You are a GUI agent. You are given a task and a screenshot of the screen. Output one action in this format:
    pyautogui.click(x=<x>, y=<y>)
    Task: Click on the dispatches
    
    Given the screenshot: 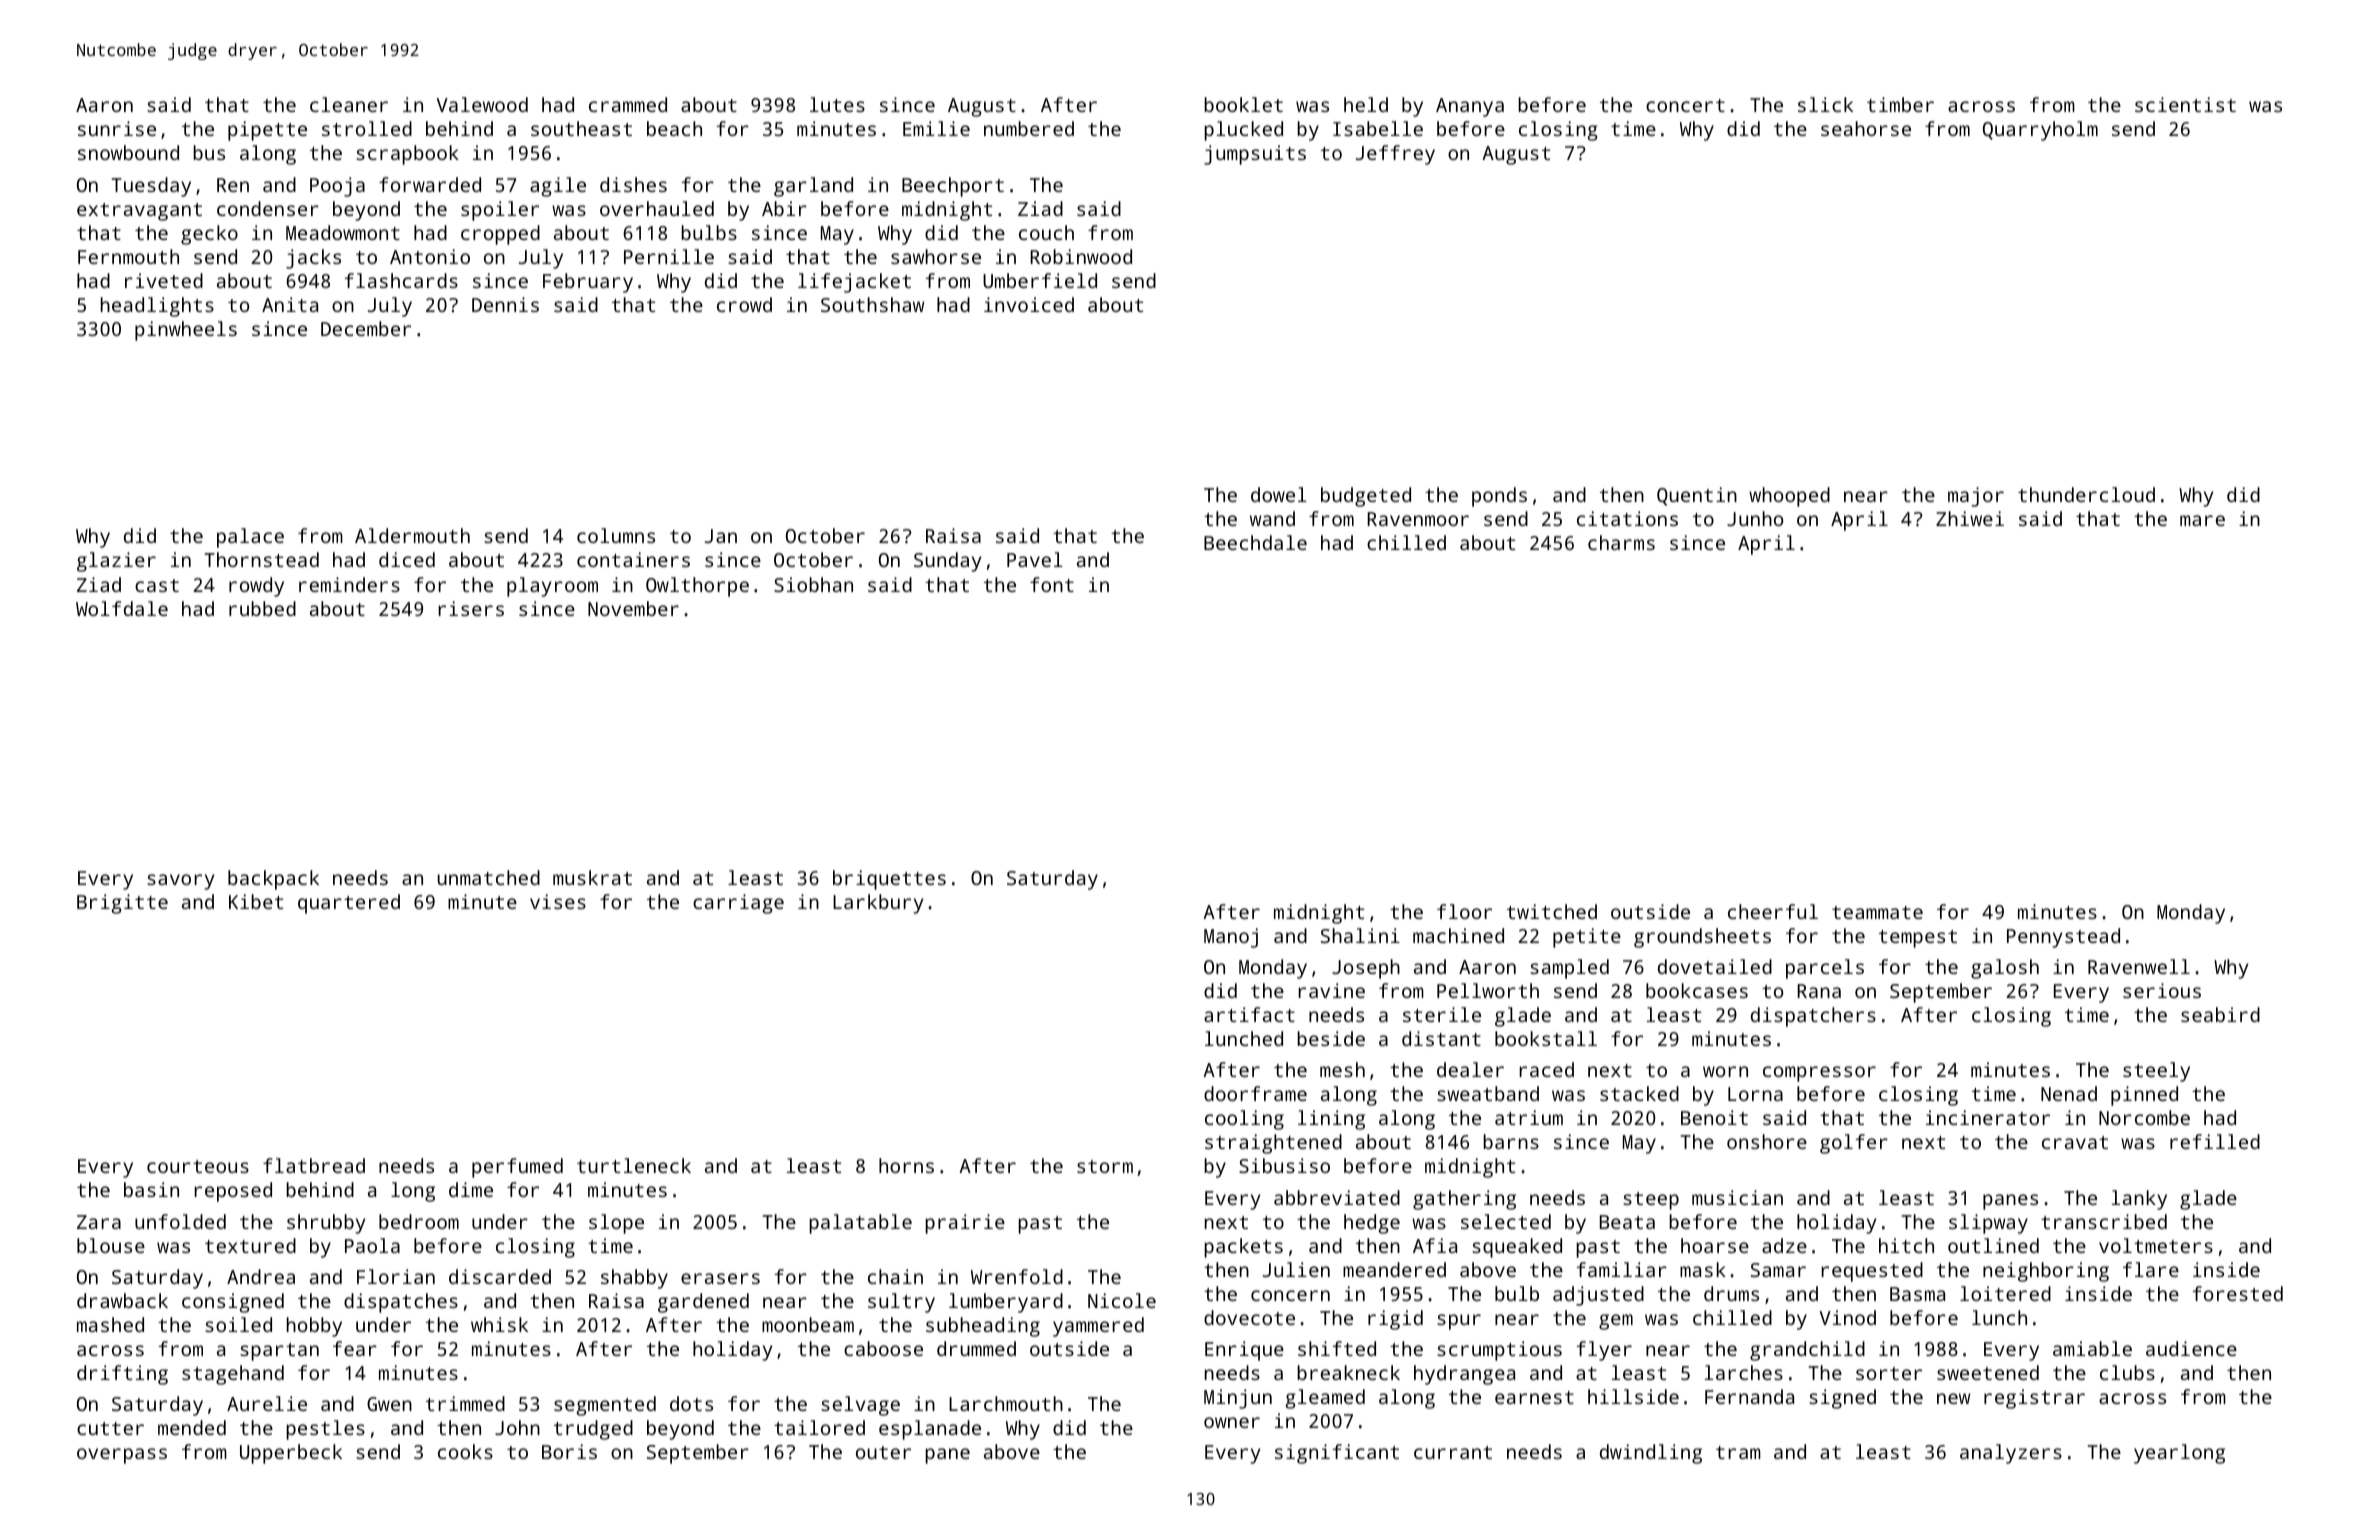 What is the action you would take?
    pyautogui.click(x=401, y=1303)
